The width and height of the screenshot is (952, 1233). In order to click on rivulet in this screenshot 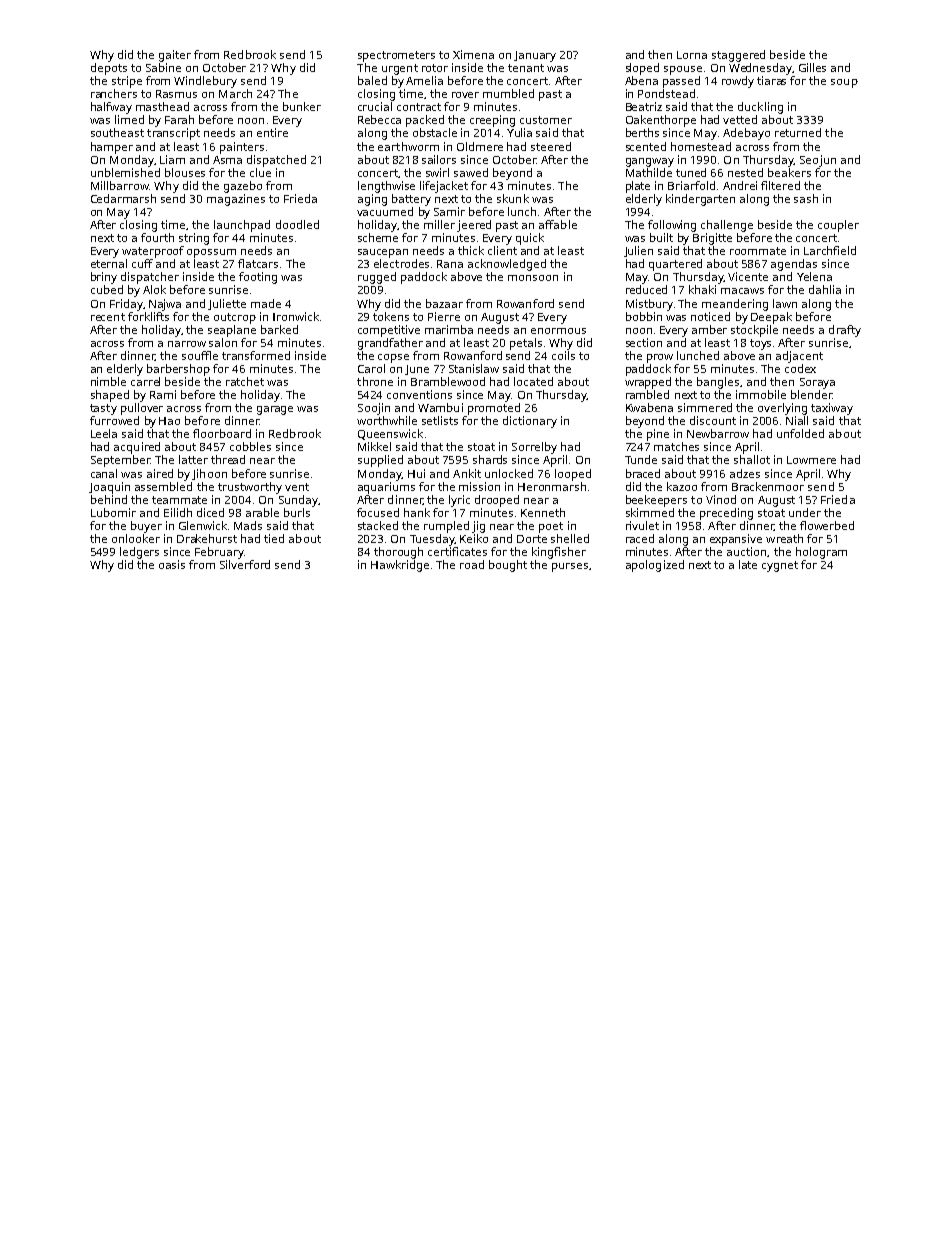, I will do `click(642, 525)`.
